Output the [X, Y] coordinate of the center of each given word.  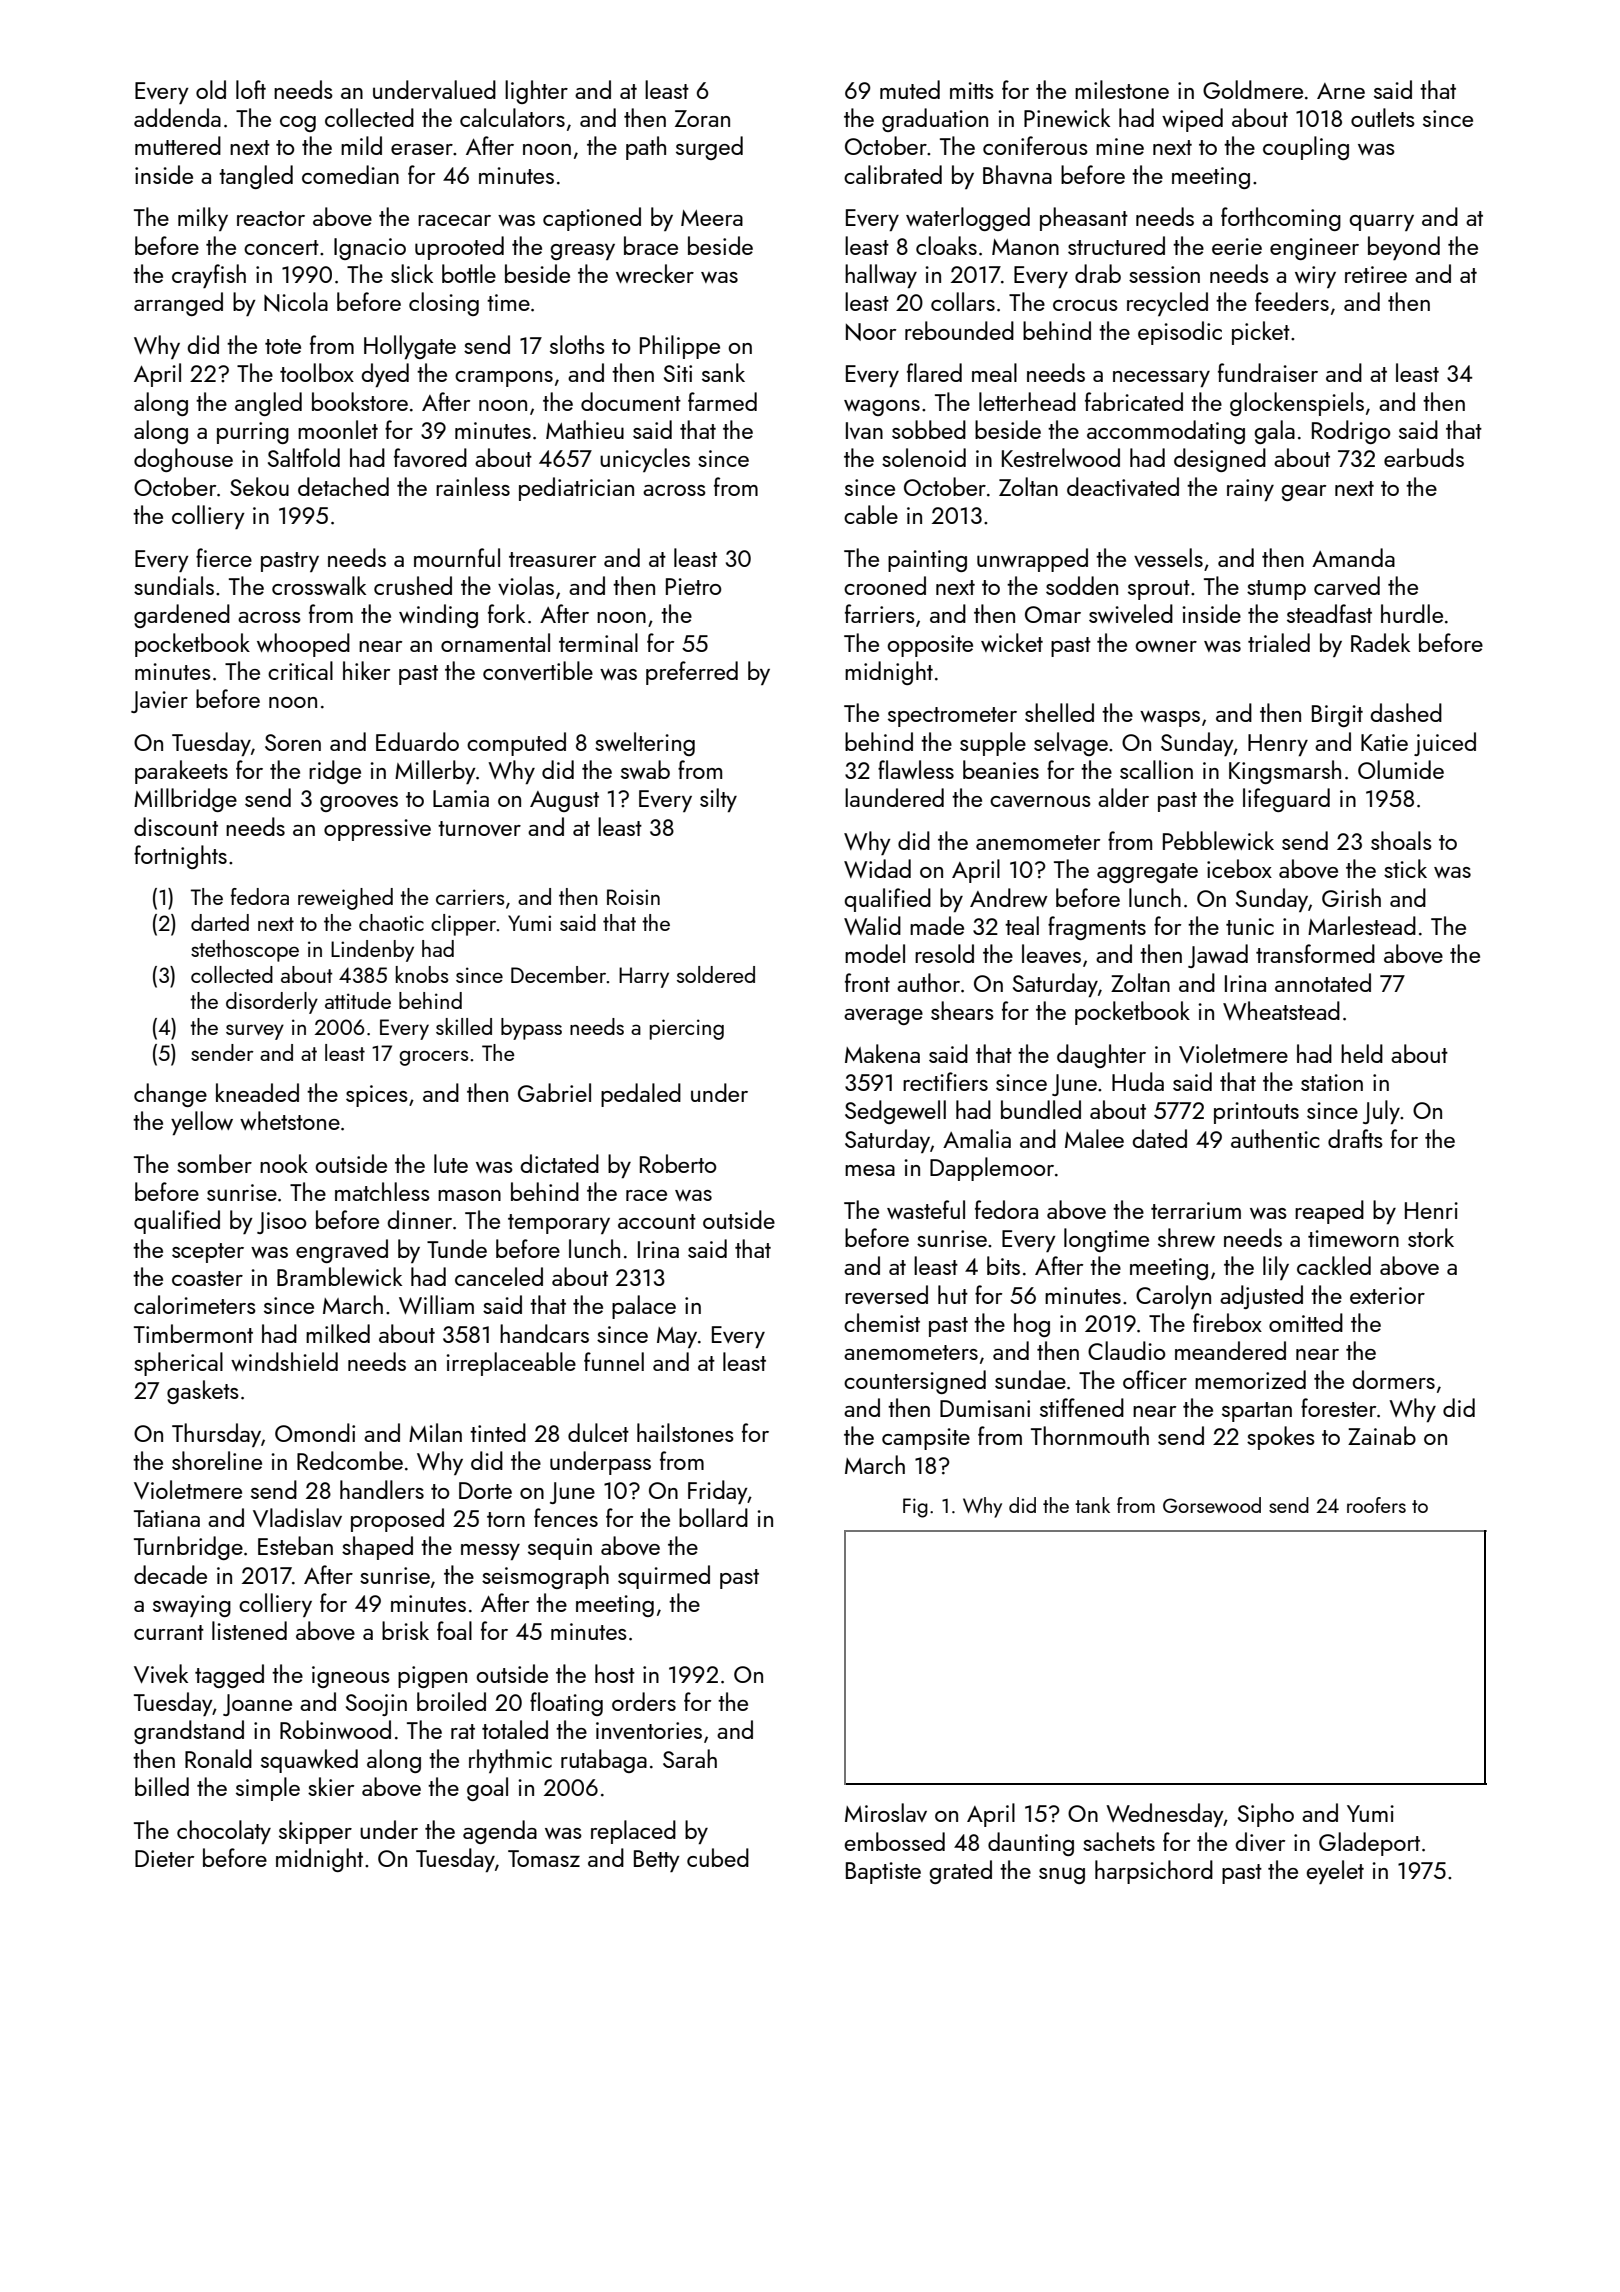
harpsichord [1154, 1872]
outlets [1383, 117]
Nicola [296, 302]
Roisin [633, 897]
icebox [1239, 868]
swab [645, 769]
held [1362, 1053]
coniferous [1035, 145]
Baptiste [883, 1873]
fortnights [180, 857]
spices [377, 1096]
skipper [315, 1832]
